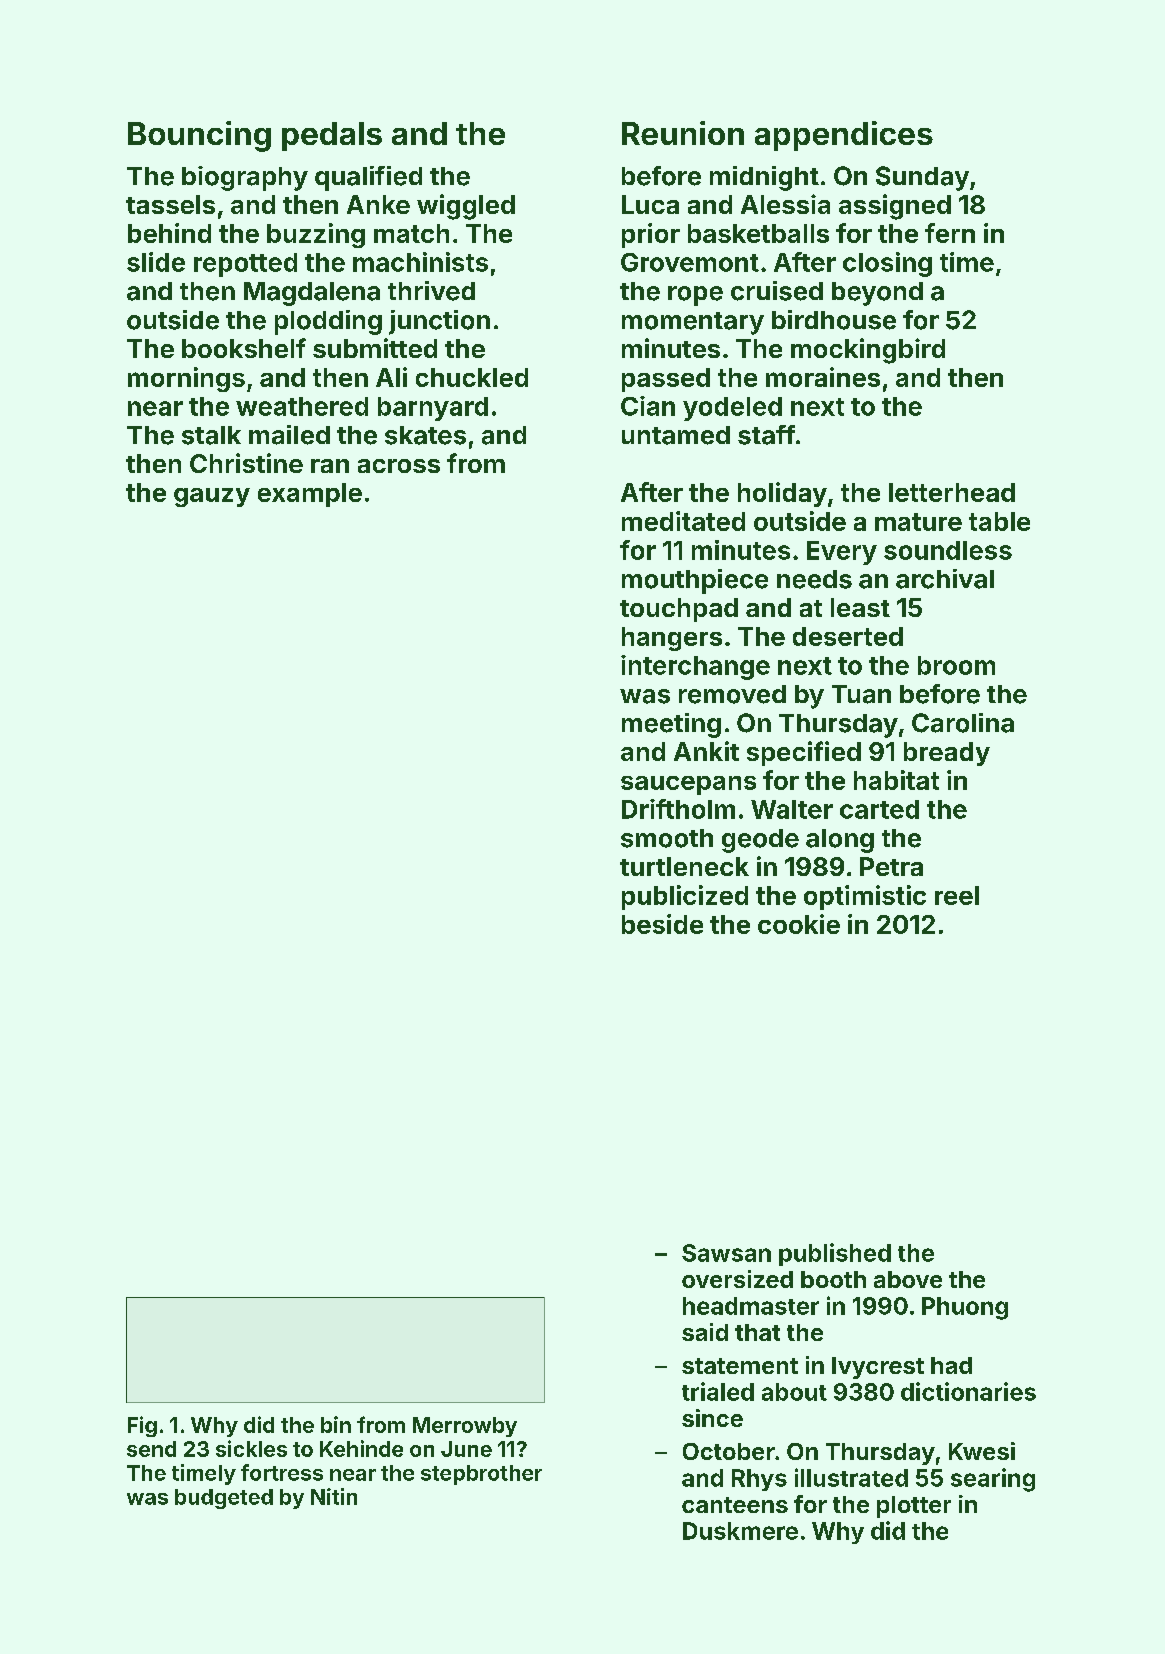 This screenshot has height=1654, width=1165. Describe the element at coordinates (683, 521) in the screenshot. I see `meditated` at that location.
